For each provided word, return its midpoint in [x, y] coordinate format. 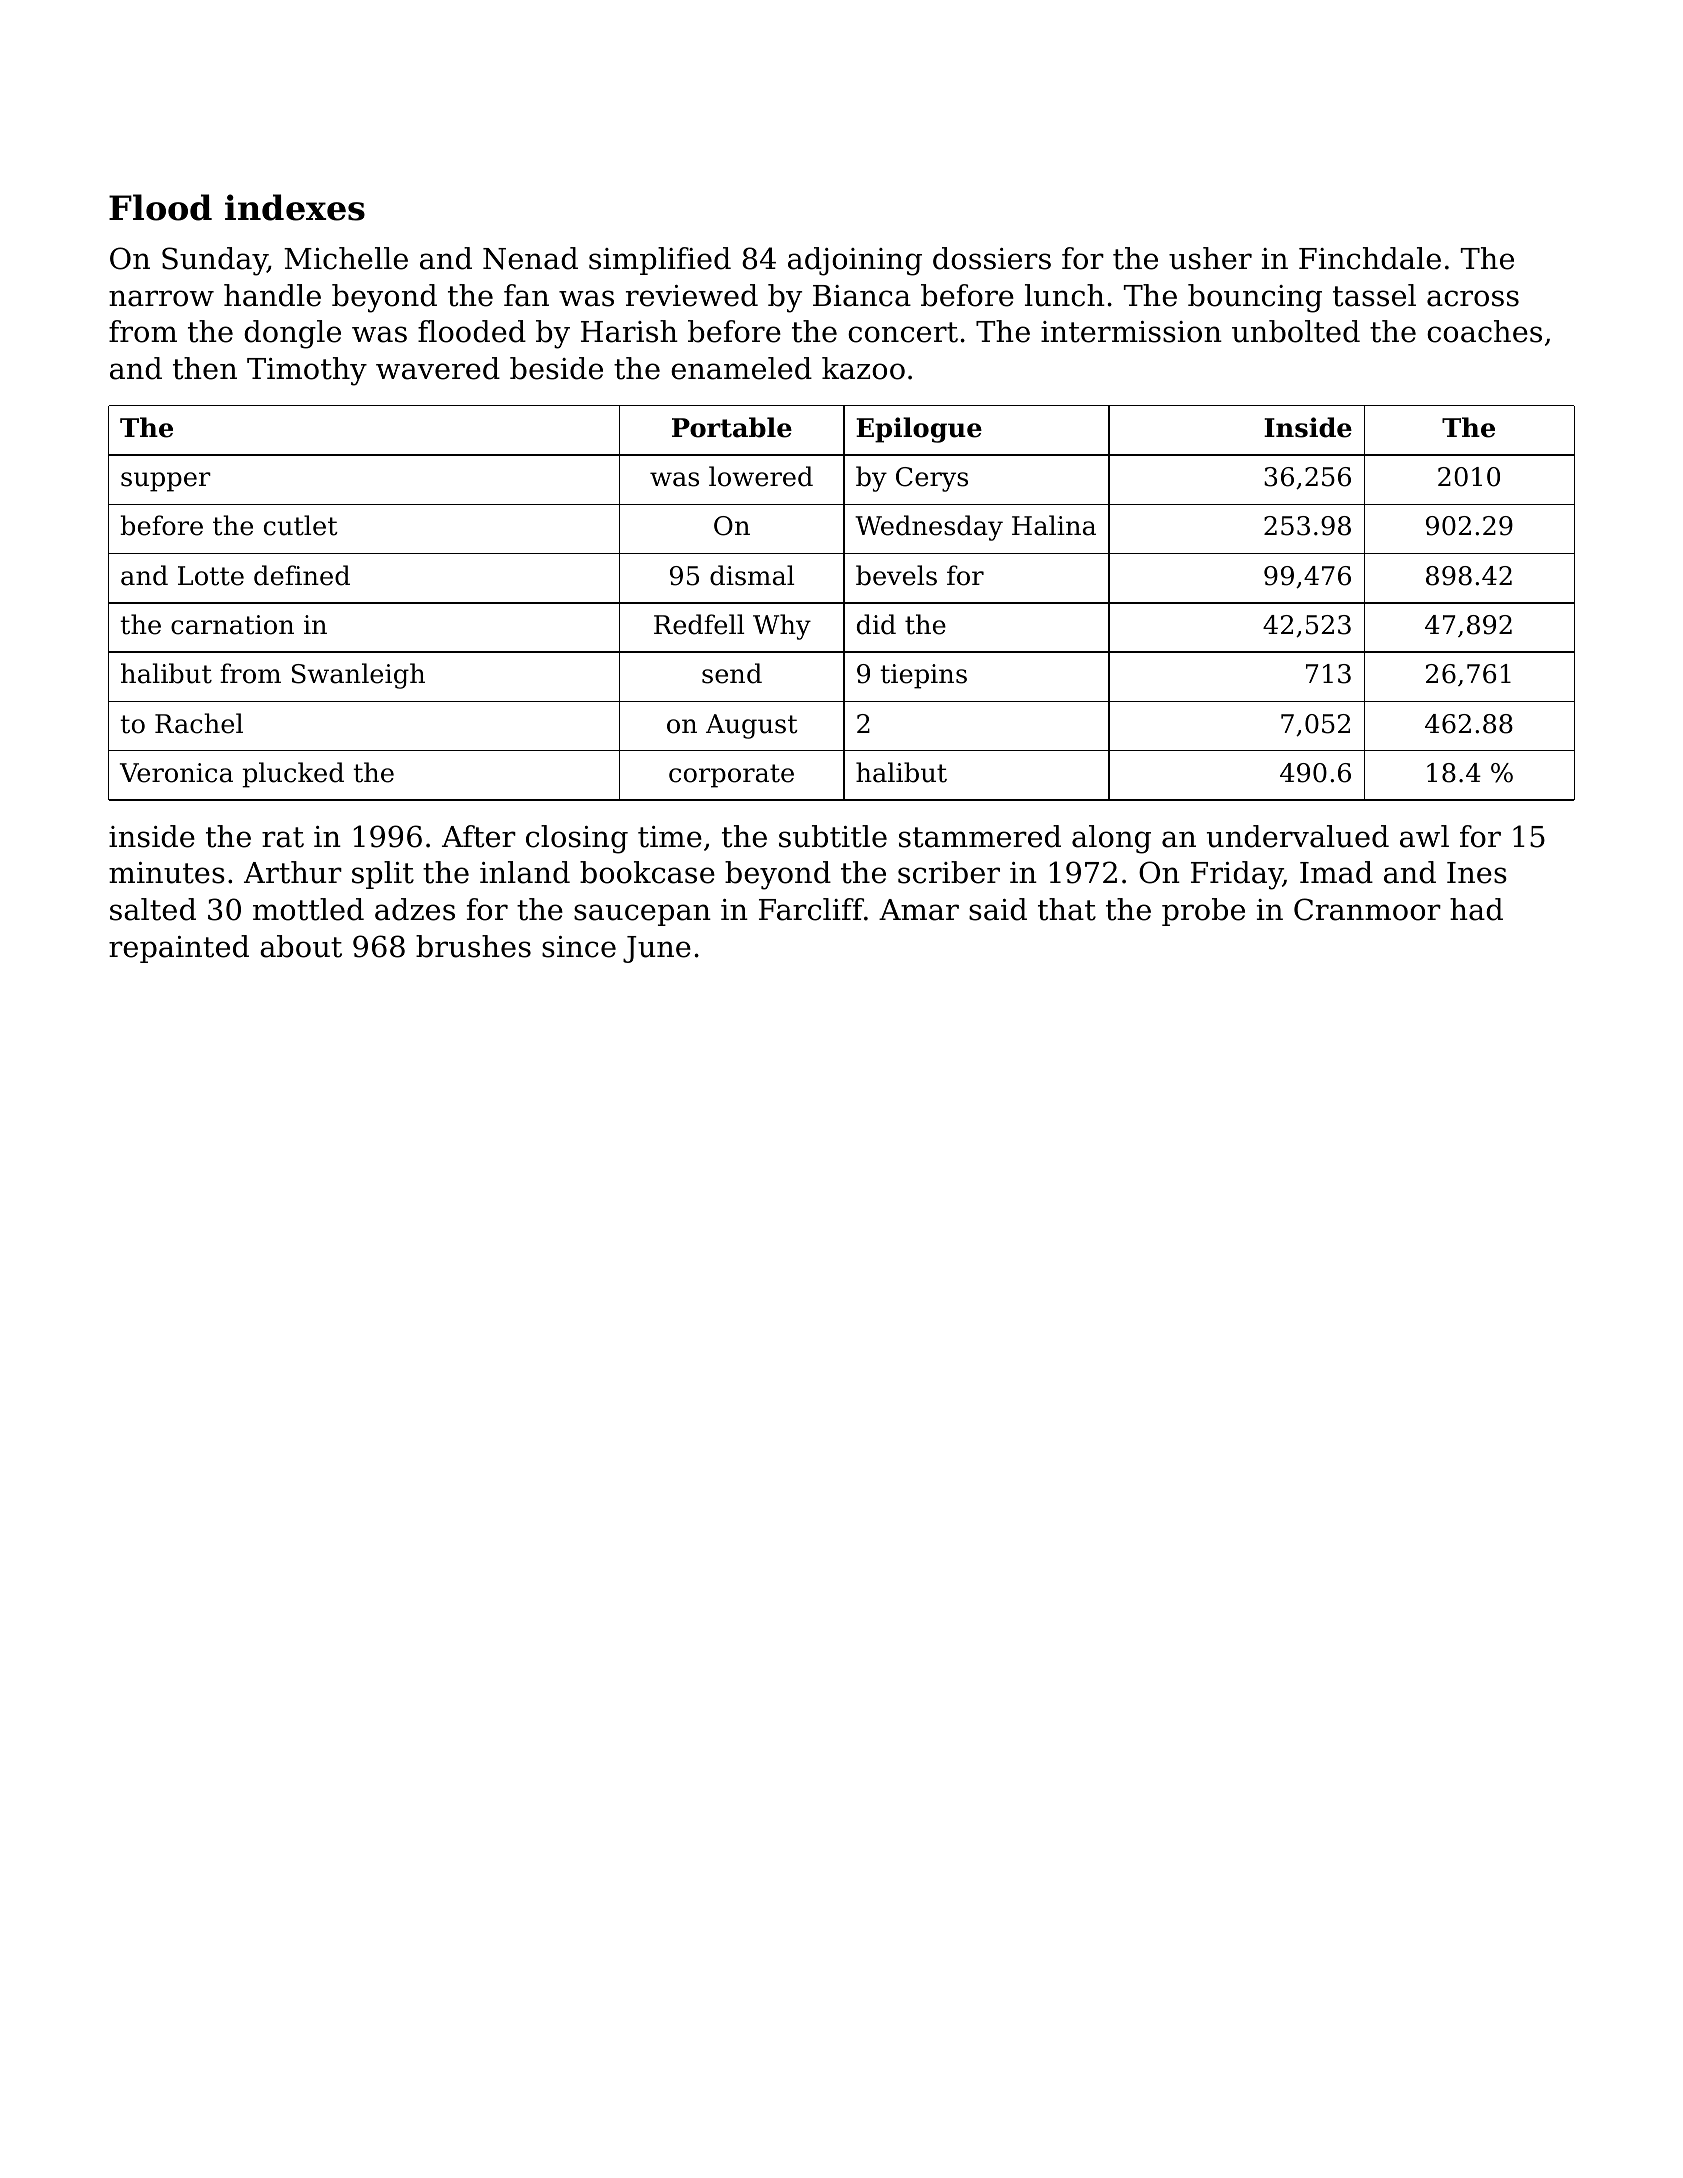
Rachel [199, 723]
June [657, 949]
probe [1203, 912]
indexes [295, 207]
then [205, 368]
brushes [473, 946]
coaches [1484, 331]
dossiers [992, 258]
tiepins [923, 676]
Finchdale [1370, 258]
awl [1424, 836]
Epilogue [919, 430]
